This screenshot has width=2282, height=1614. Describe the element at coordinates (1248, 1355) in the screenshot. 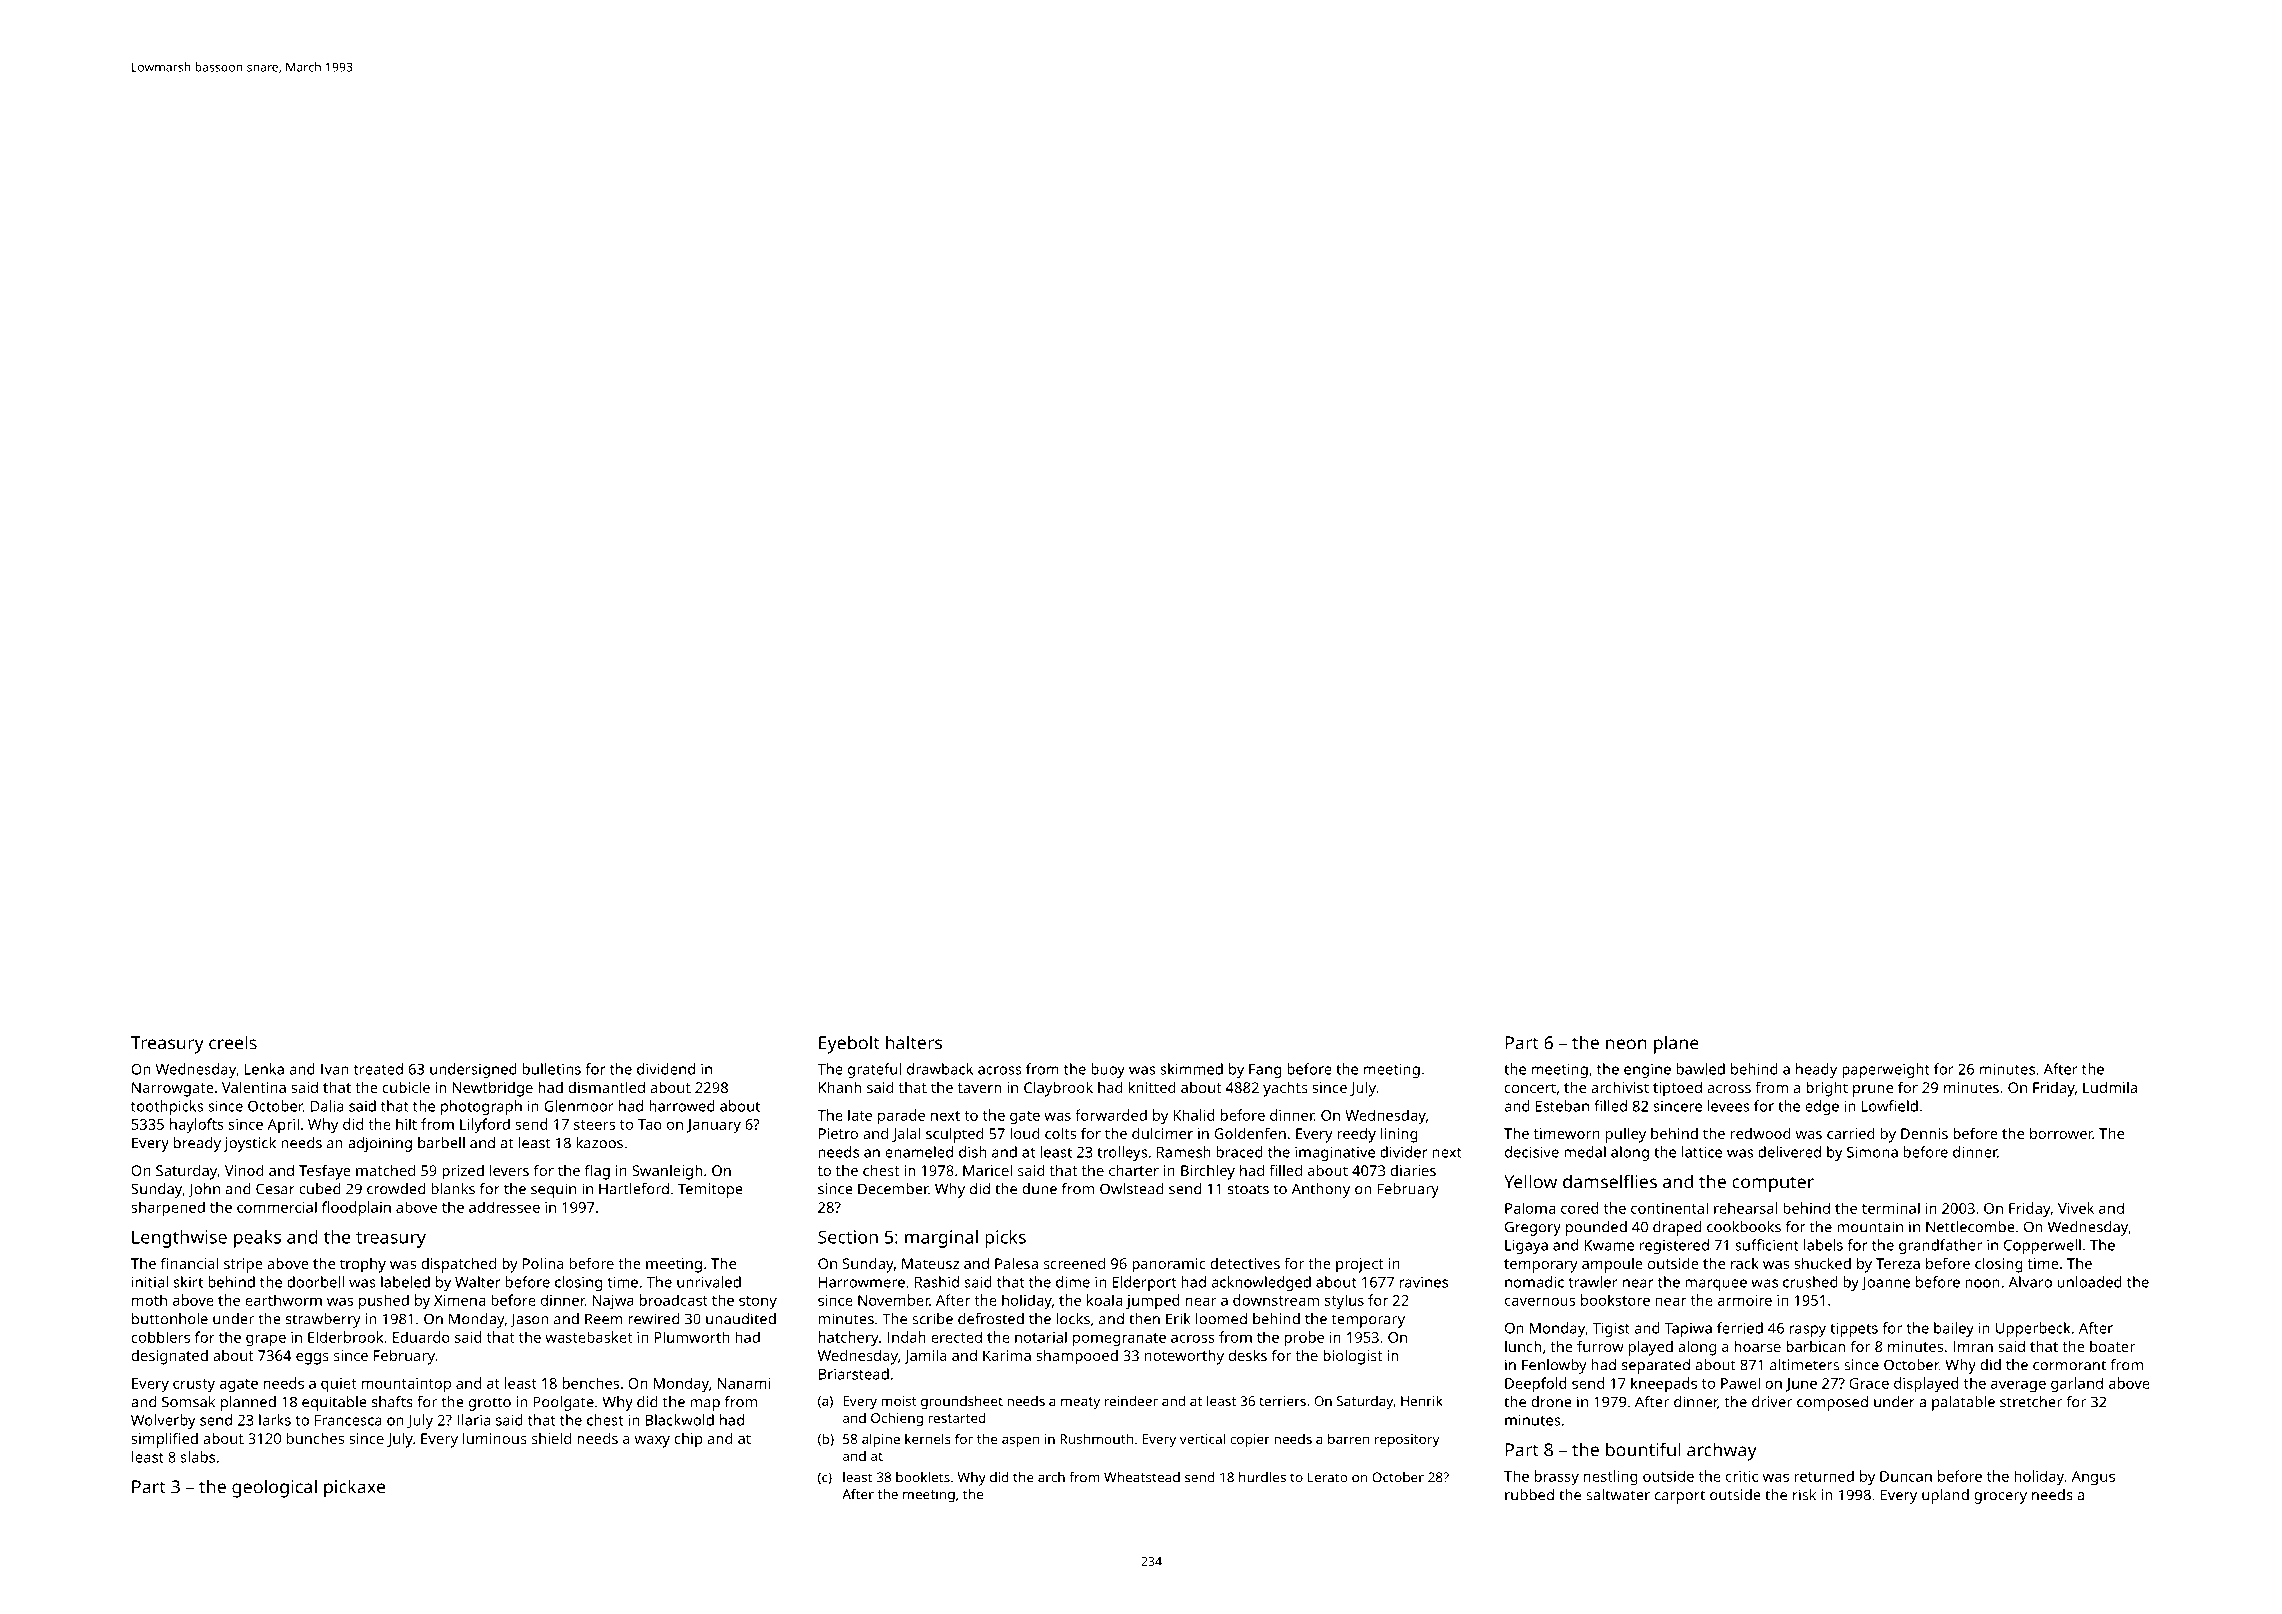

I see `desks` at that location.
